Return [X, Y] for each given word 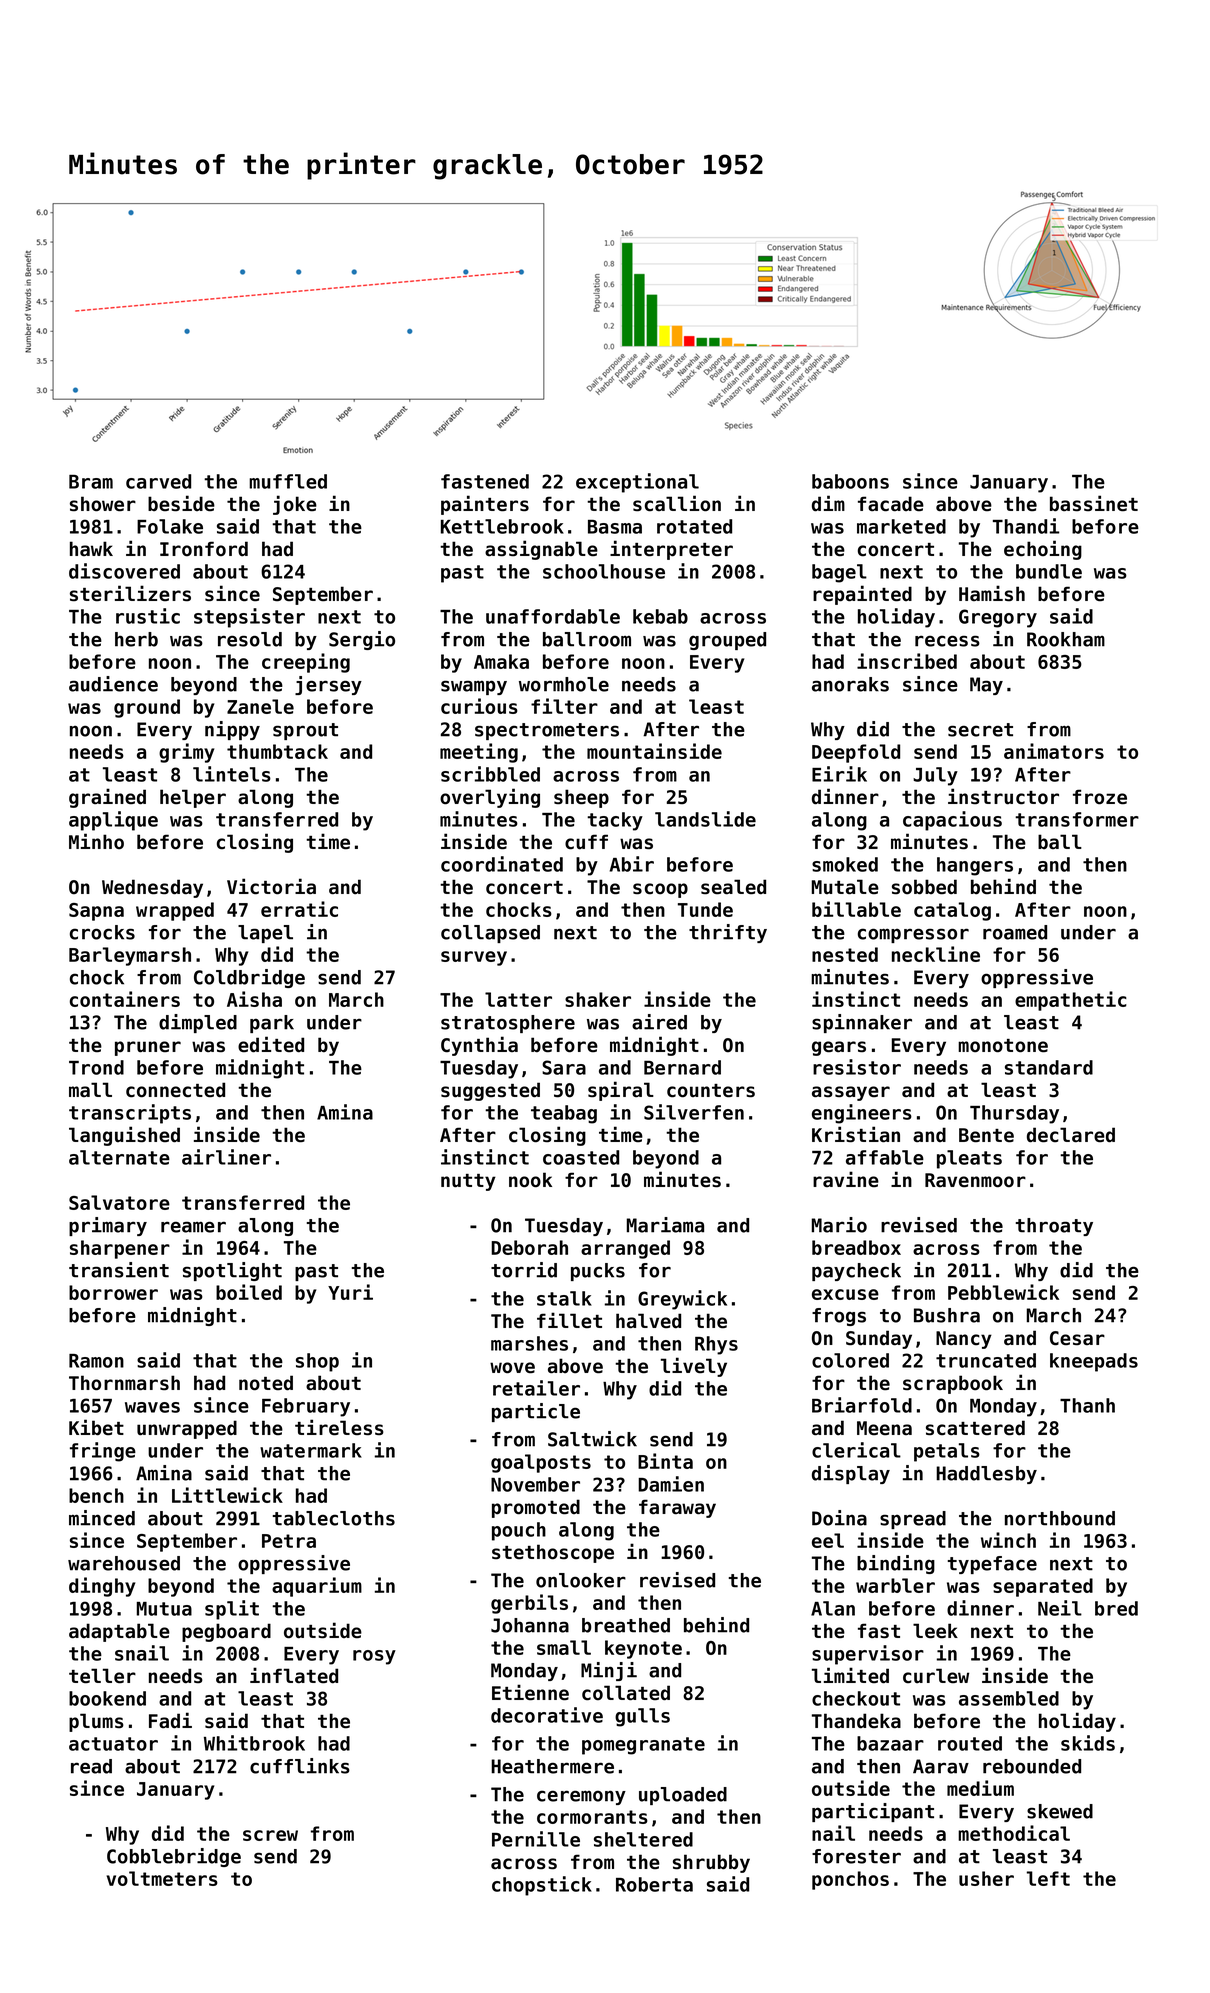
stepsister [249, 618]
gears [839, 1048]
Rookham [1066, 639]
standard [1049, 1067]
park [272, 1024]
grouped [727, 641]
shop [317, 1362]
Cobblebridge [174, 1857]
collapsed [490, 934]
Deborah [529, 1247]
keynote [643, 1649]
